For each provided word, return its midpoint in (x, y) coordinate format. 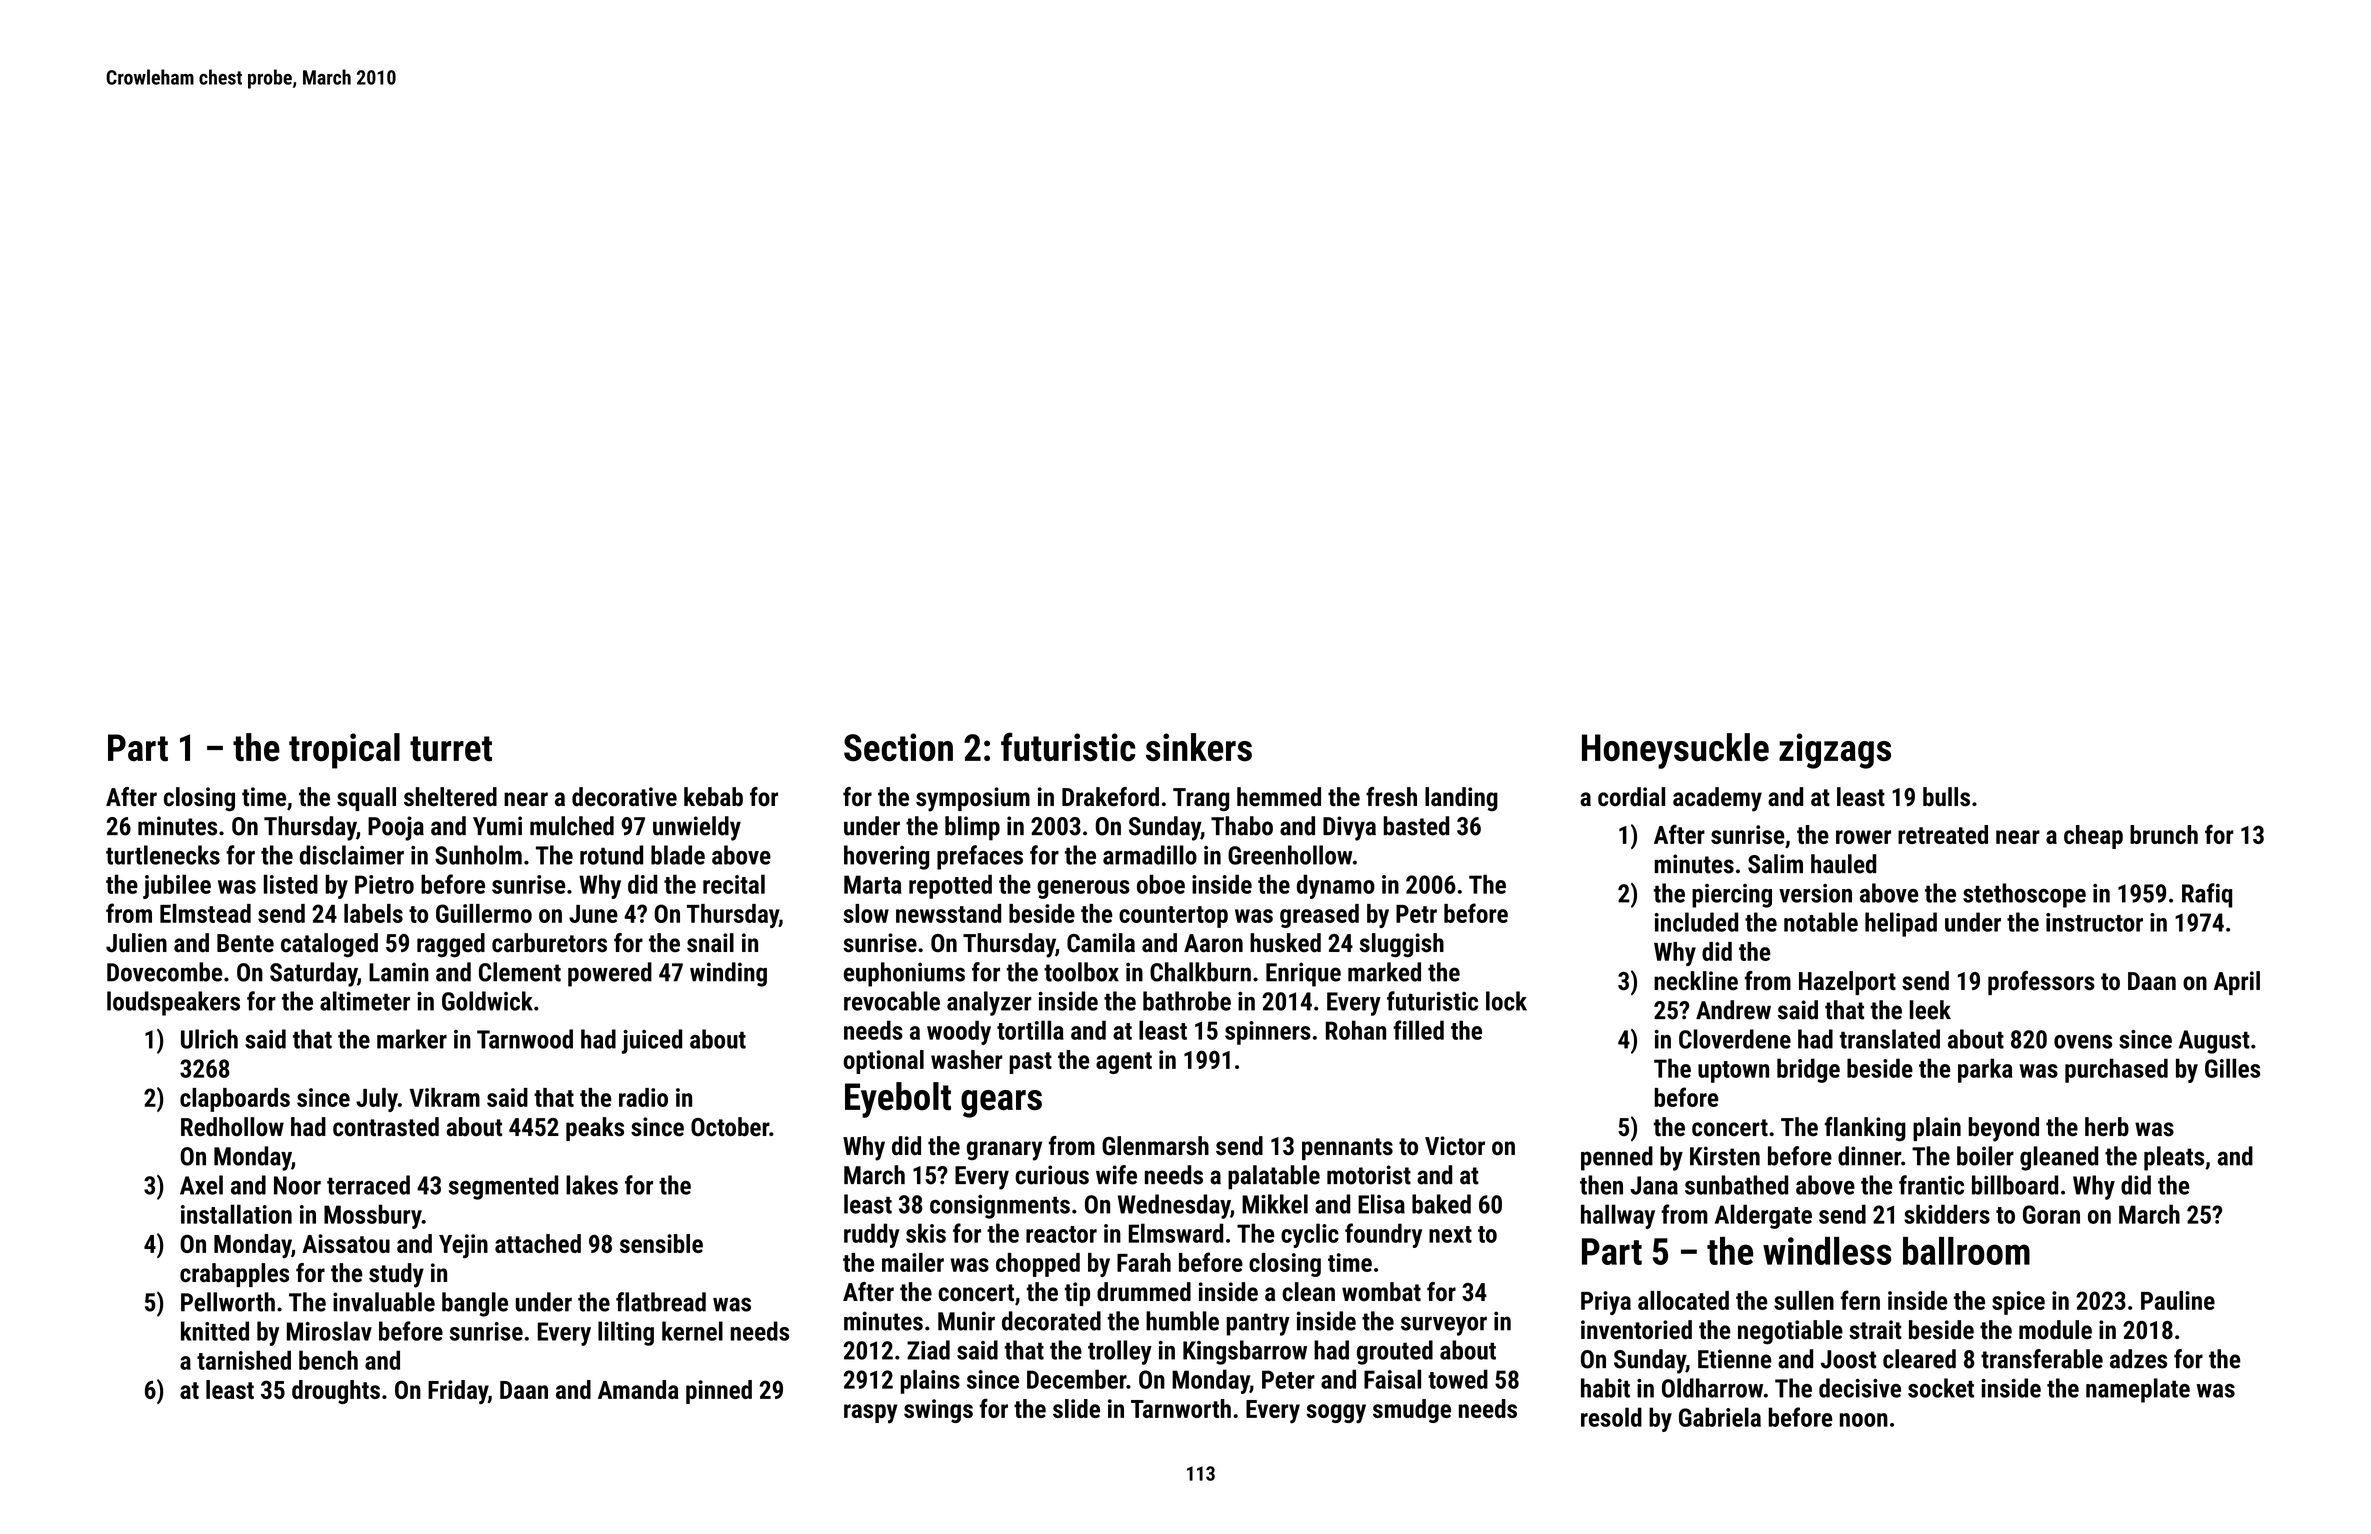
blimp (972, 828)
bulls (1946, 797)
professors (2041, 983)
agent (1124, 1063)
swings (938, 1411)
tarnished (244, 1360)
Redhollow (232, 1127)
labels (373, 913)
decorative (624, 797)
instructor (2094, 922)
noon (1864, 1420)
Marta (873, 884)
